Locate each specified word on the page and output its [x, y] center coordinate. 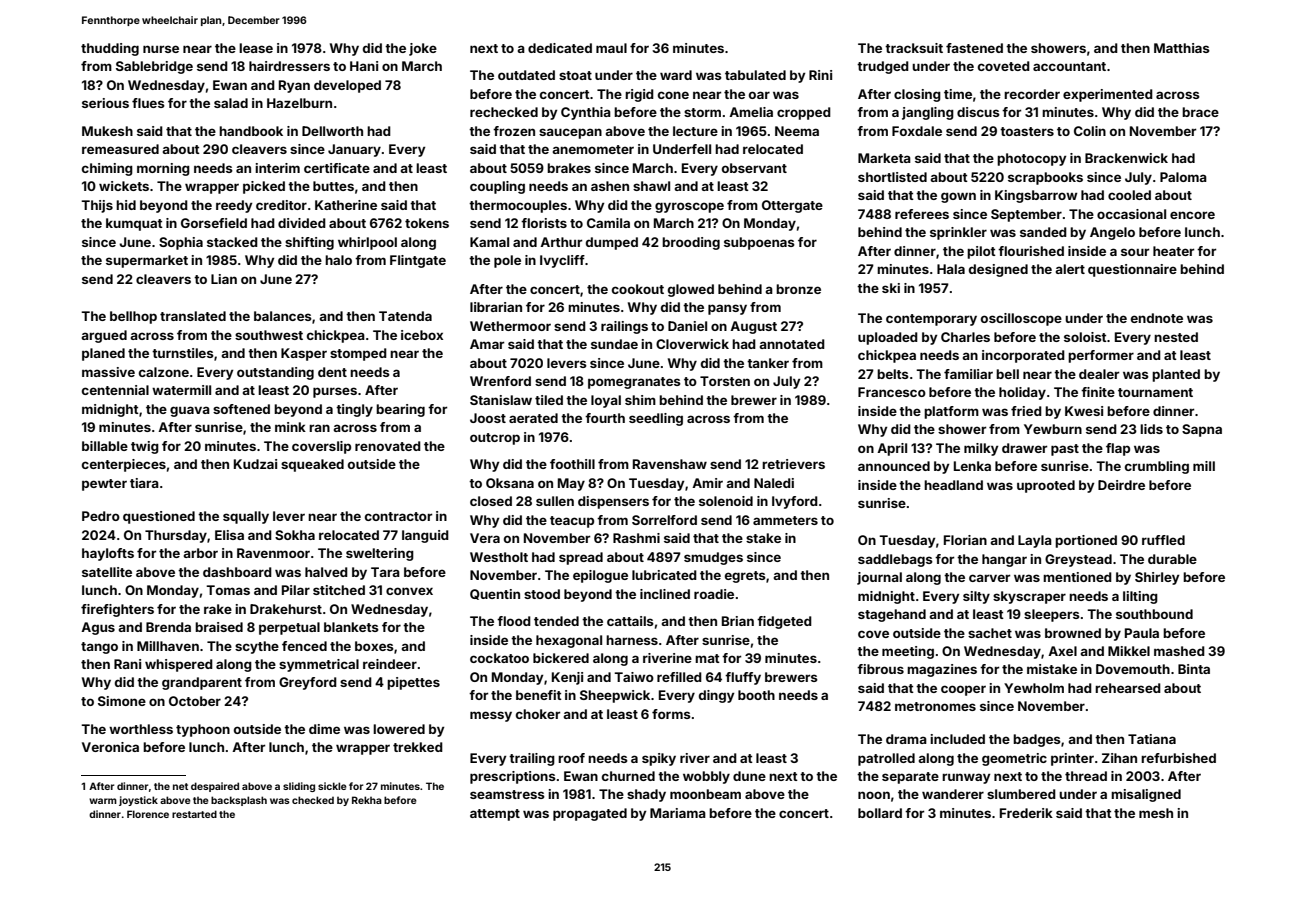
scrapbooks [1045, 178]
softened [241, 409]
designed [998, 270]
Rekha [367, 800]
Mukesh [107, 131]
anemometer [593, 149]
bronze [798, 289]
